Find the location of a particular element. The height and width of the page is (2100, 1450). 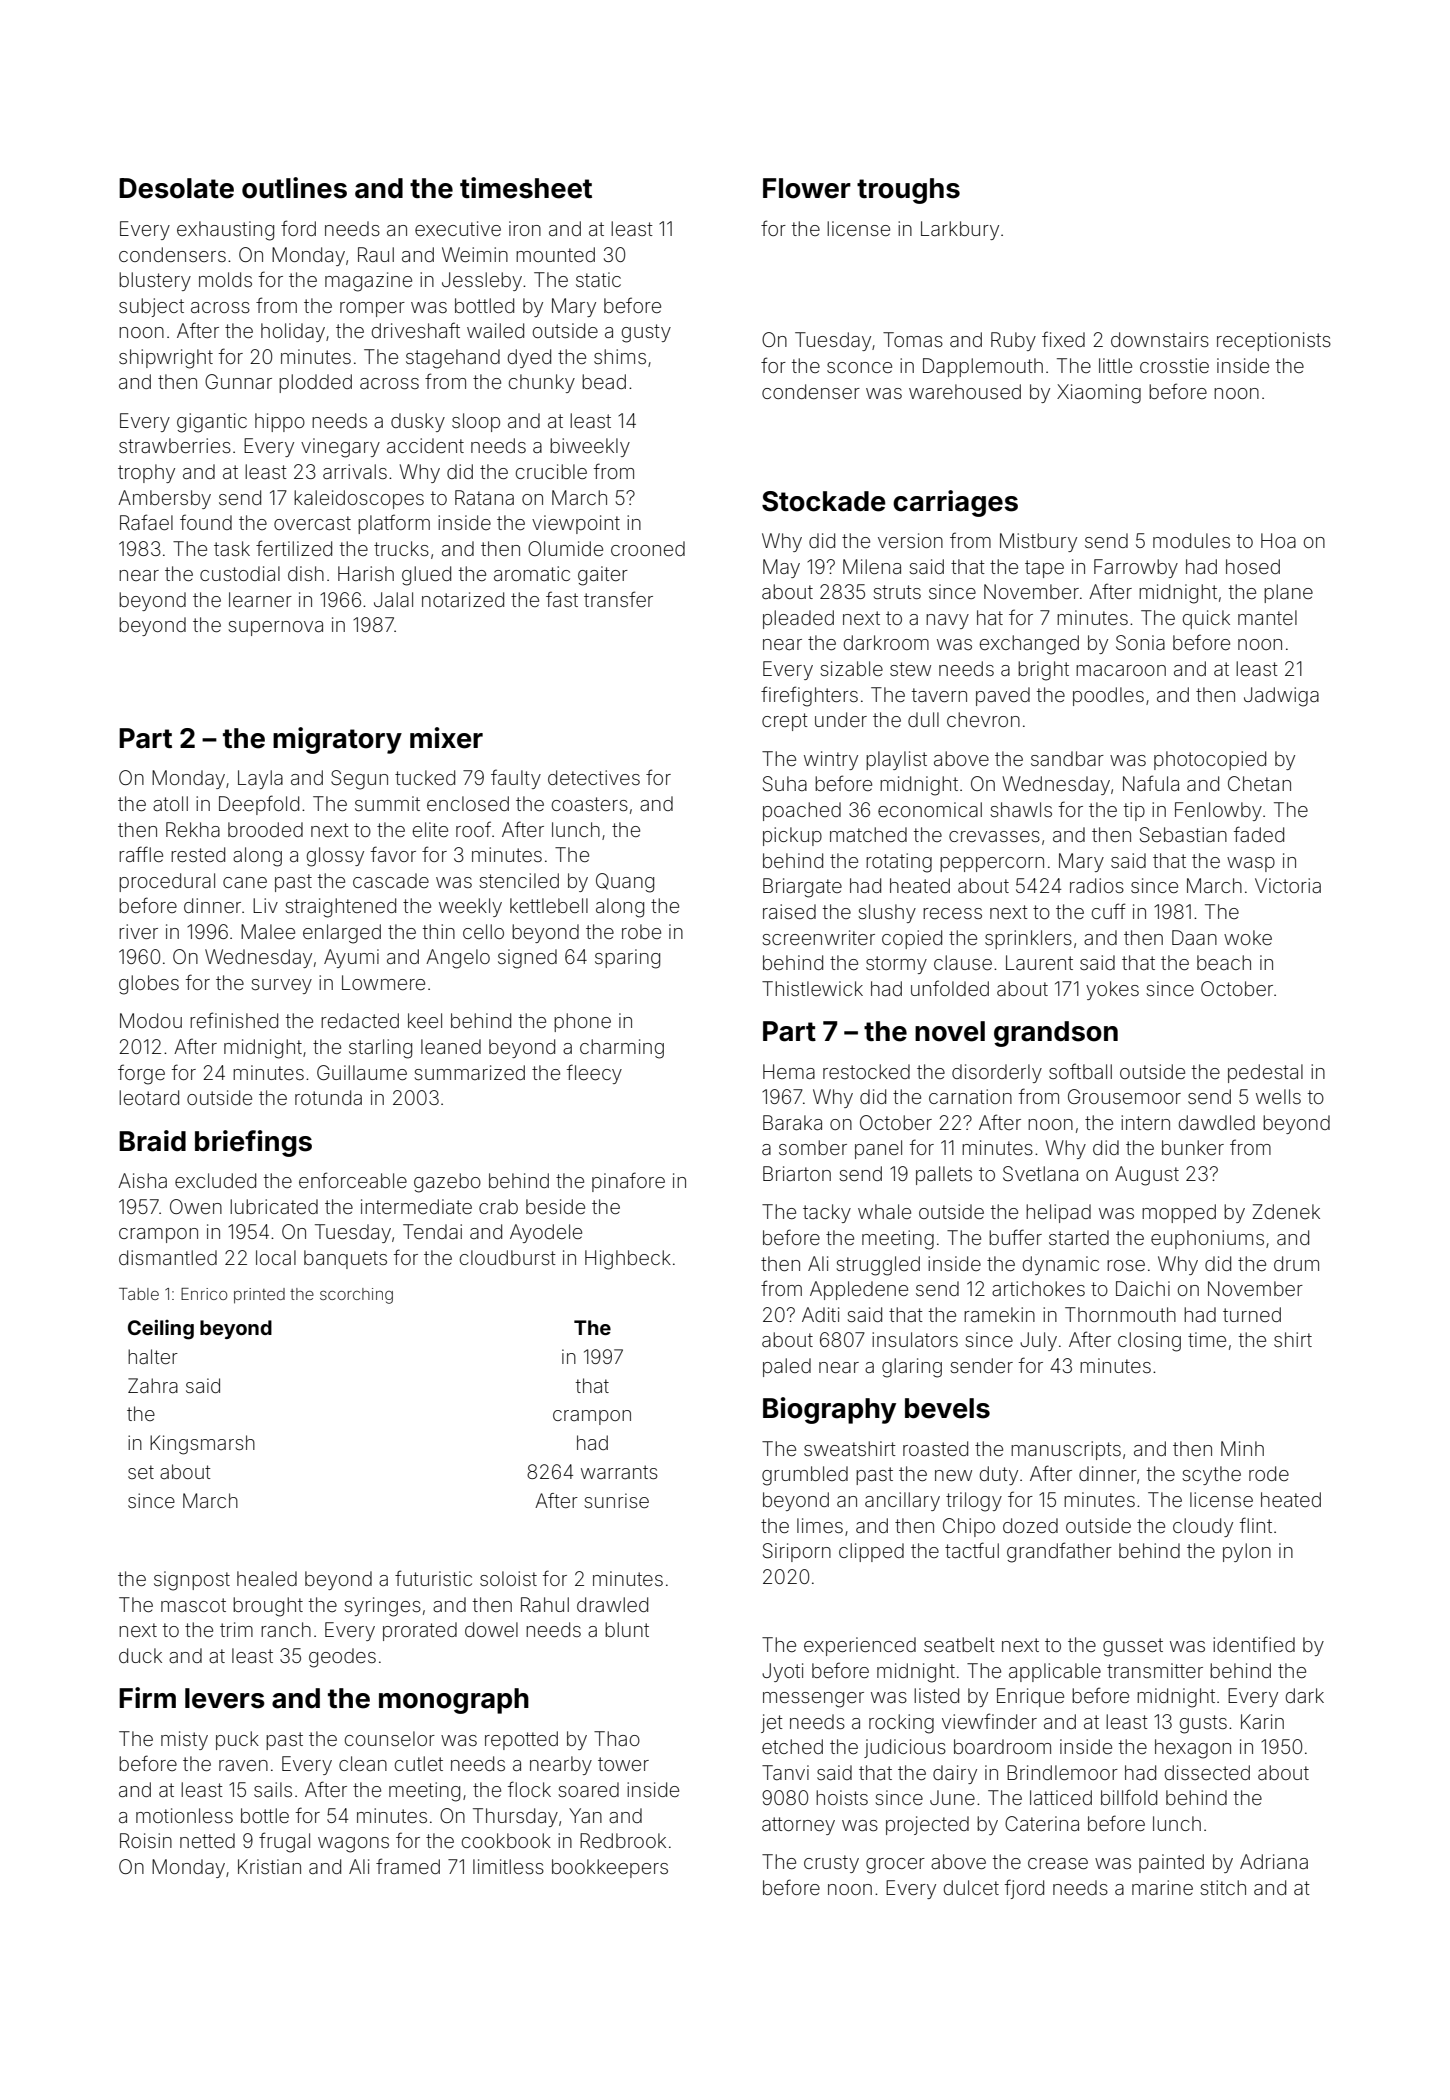

sparing is located at coordinates (627, 959).
